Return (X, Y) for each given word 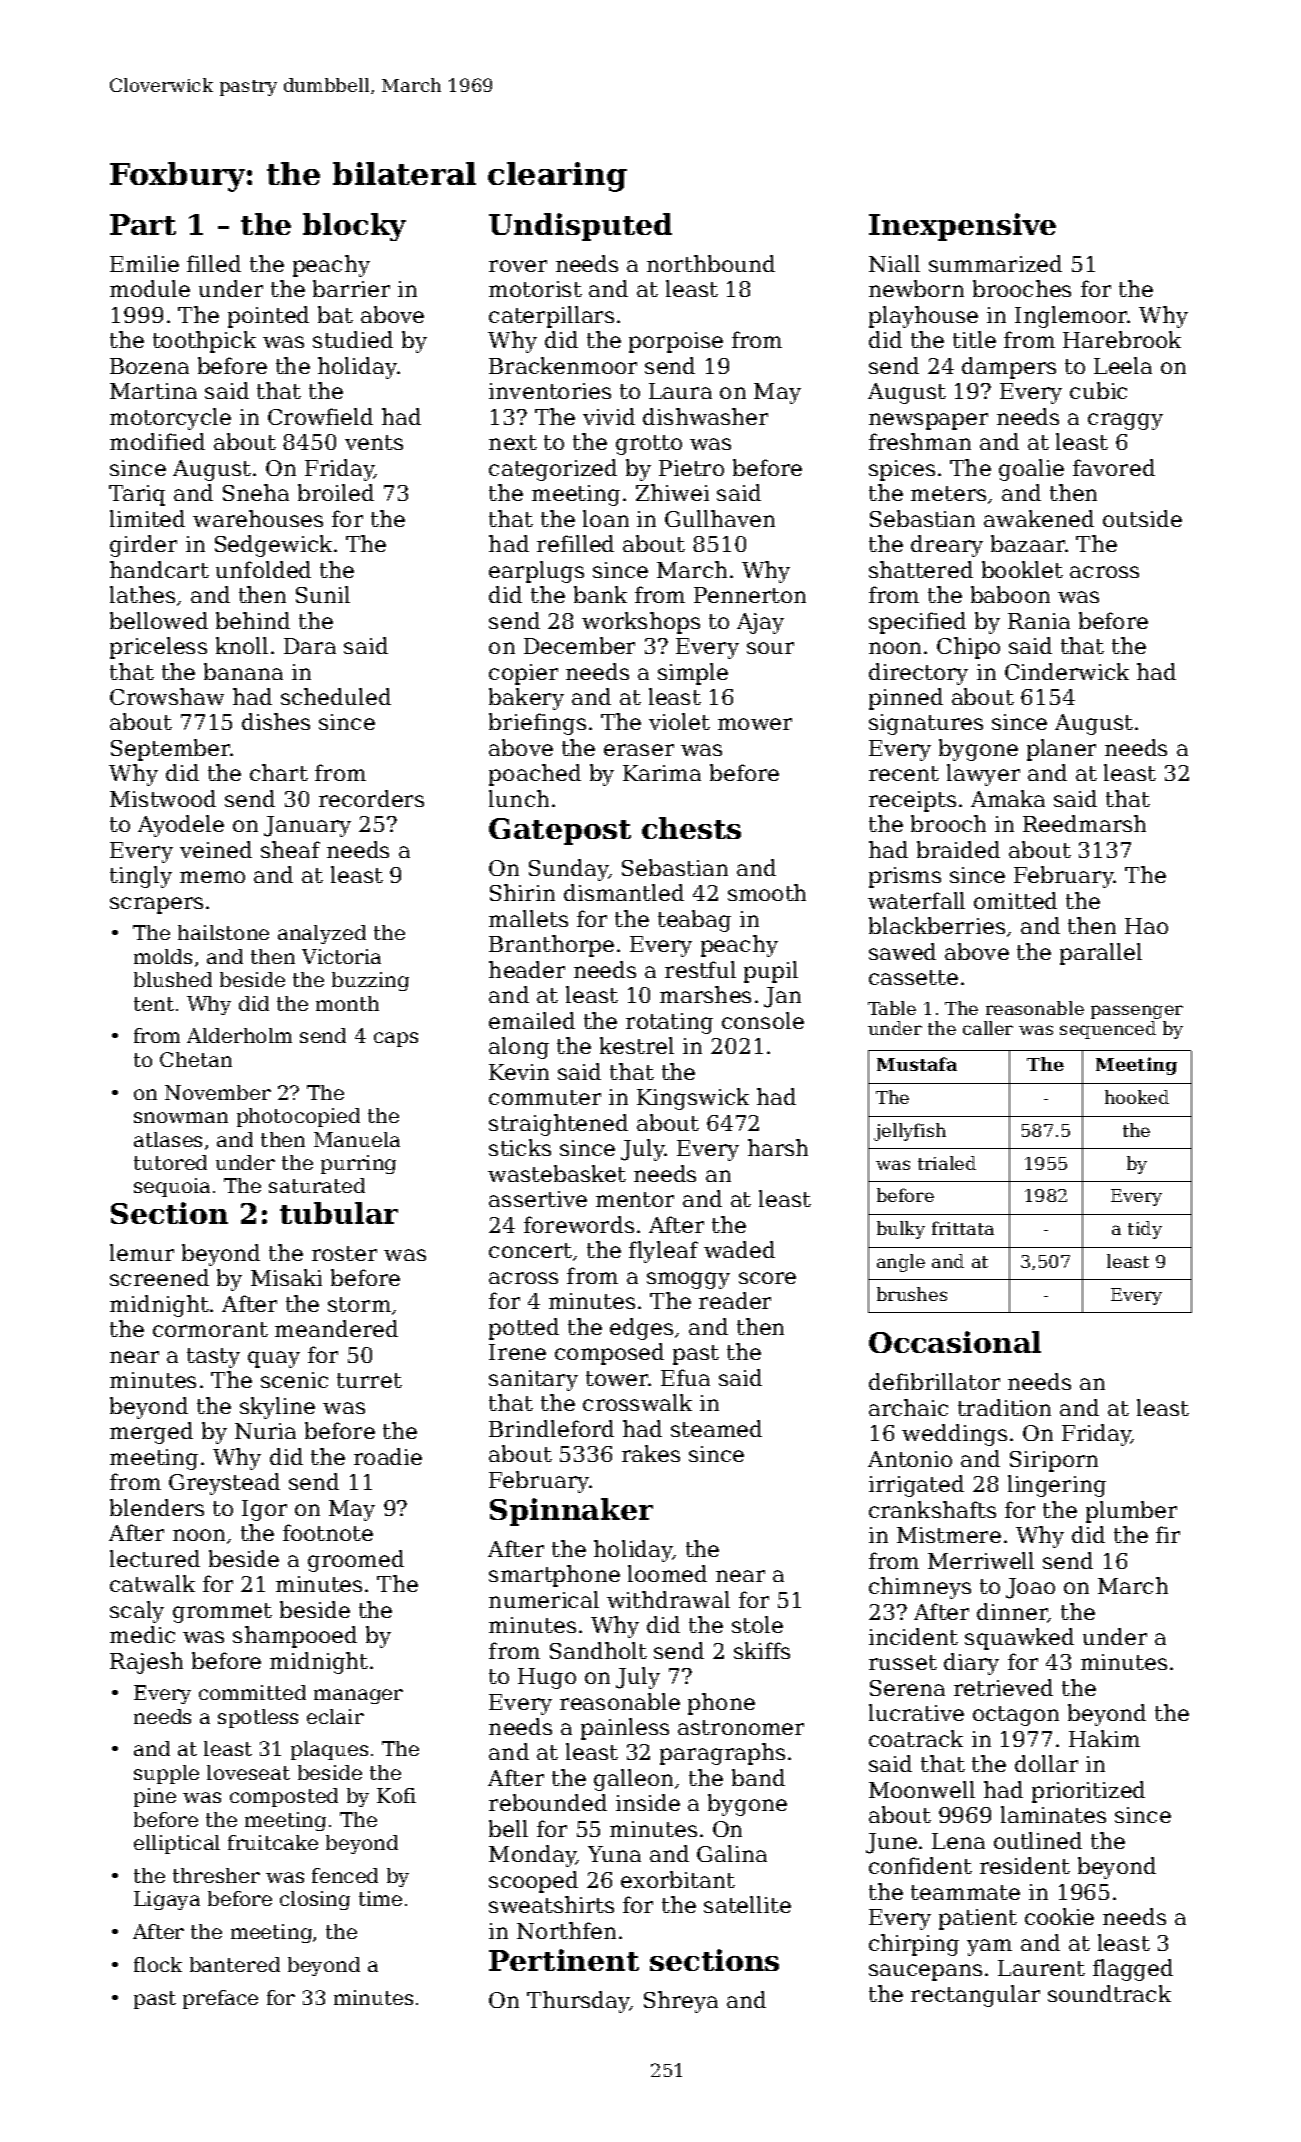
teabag (694, 921)
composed (609, 1354)
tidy (1145, 1230)
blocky (354, 227)
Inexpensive (962, 227)
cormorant (210, 1329)
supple (166, 1774)
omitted (1015, 900)
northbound (711, 263)
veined (216, 849)
